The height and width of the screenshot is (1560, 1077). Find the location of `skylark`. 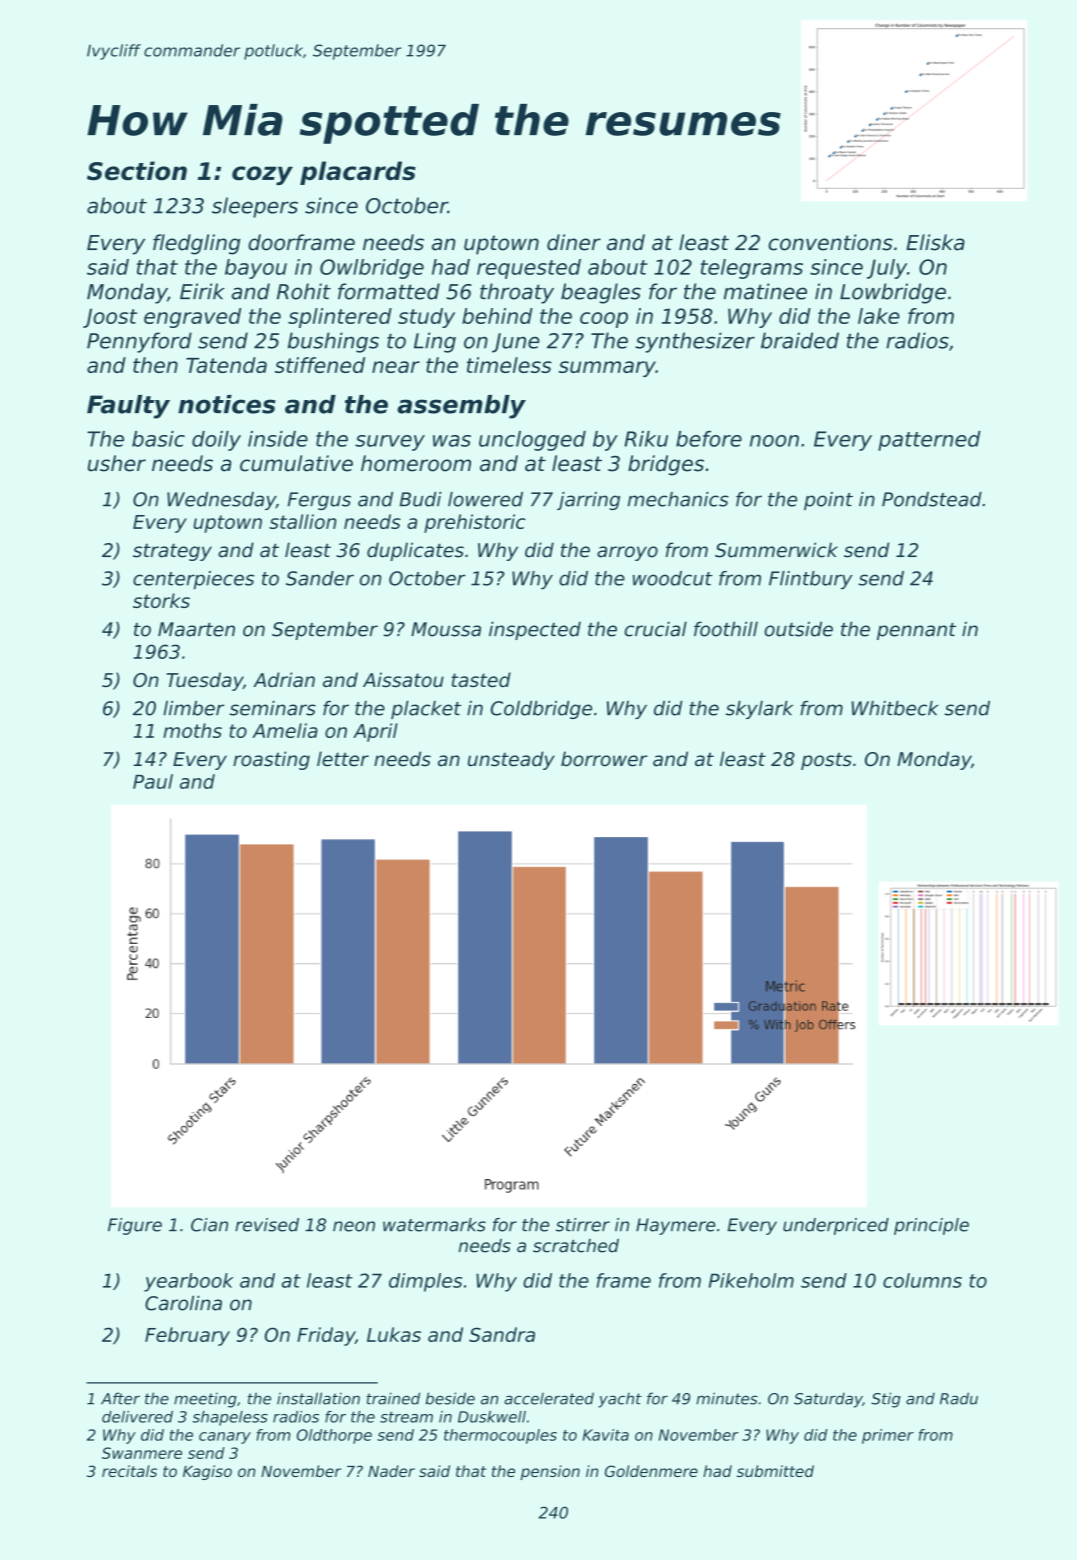

skylark is located at coordinates (759, 710).
